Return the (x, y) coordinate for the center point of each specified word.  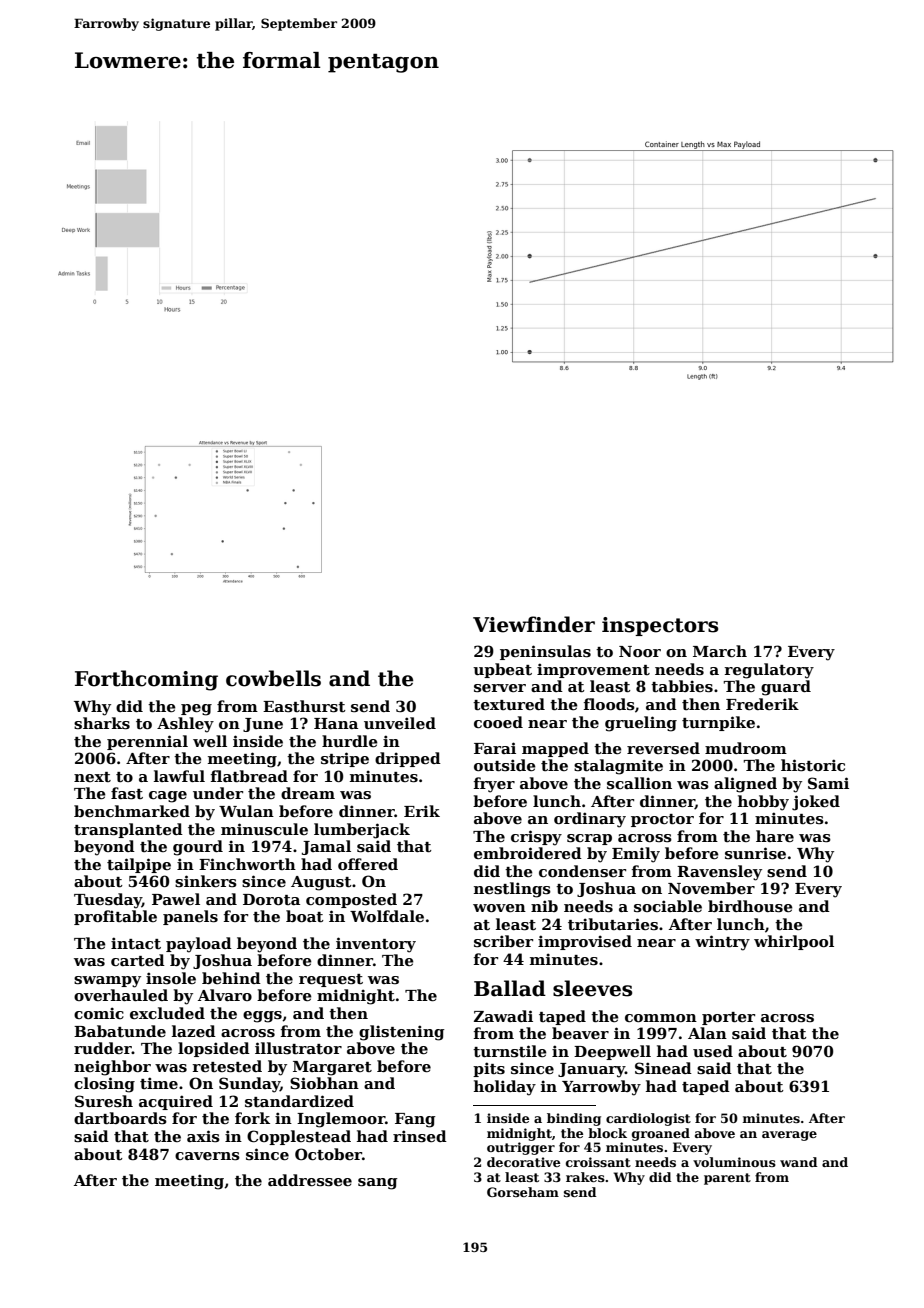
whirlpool (794, 942)
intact (136, 943)
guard (786, 688)
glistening (402, 1033)
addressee (310, 1180)
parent (727, 1179)
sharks (102, 723)
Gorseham (523, 1192)
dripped (408, 759)
